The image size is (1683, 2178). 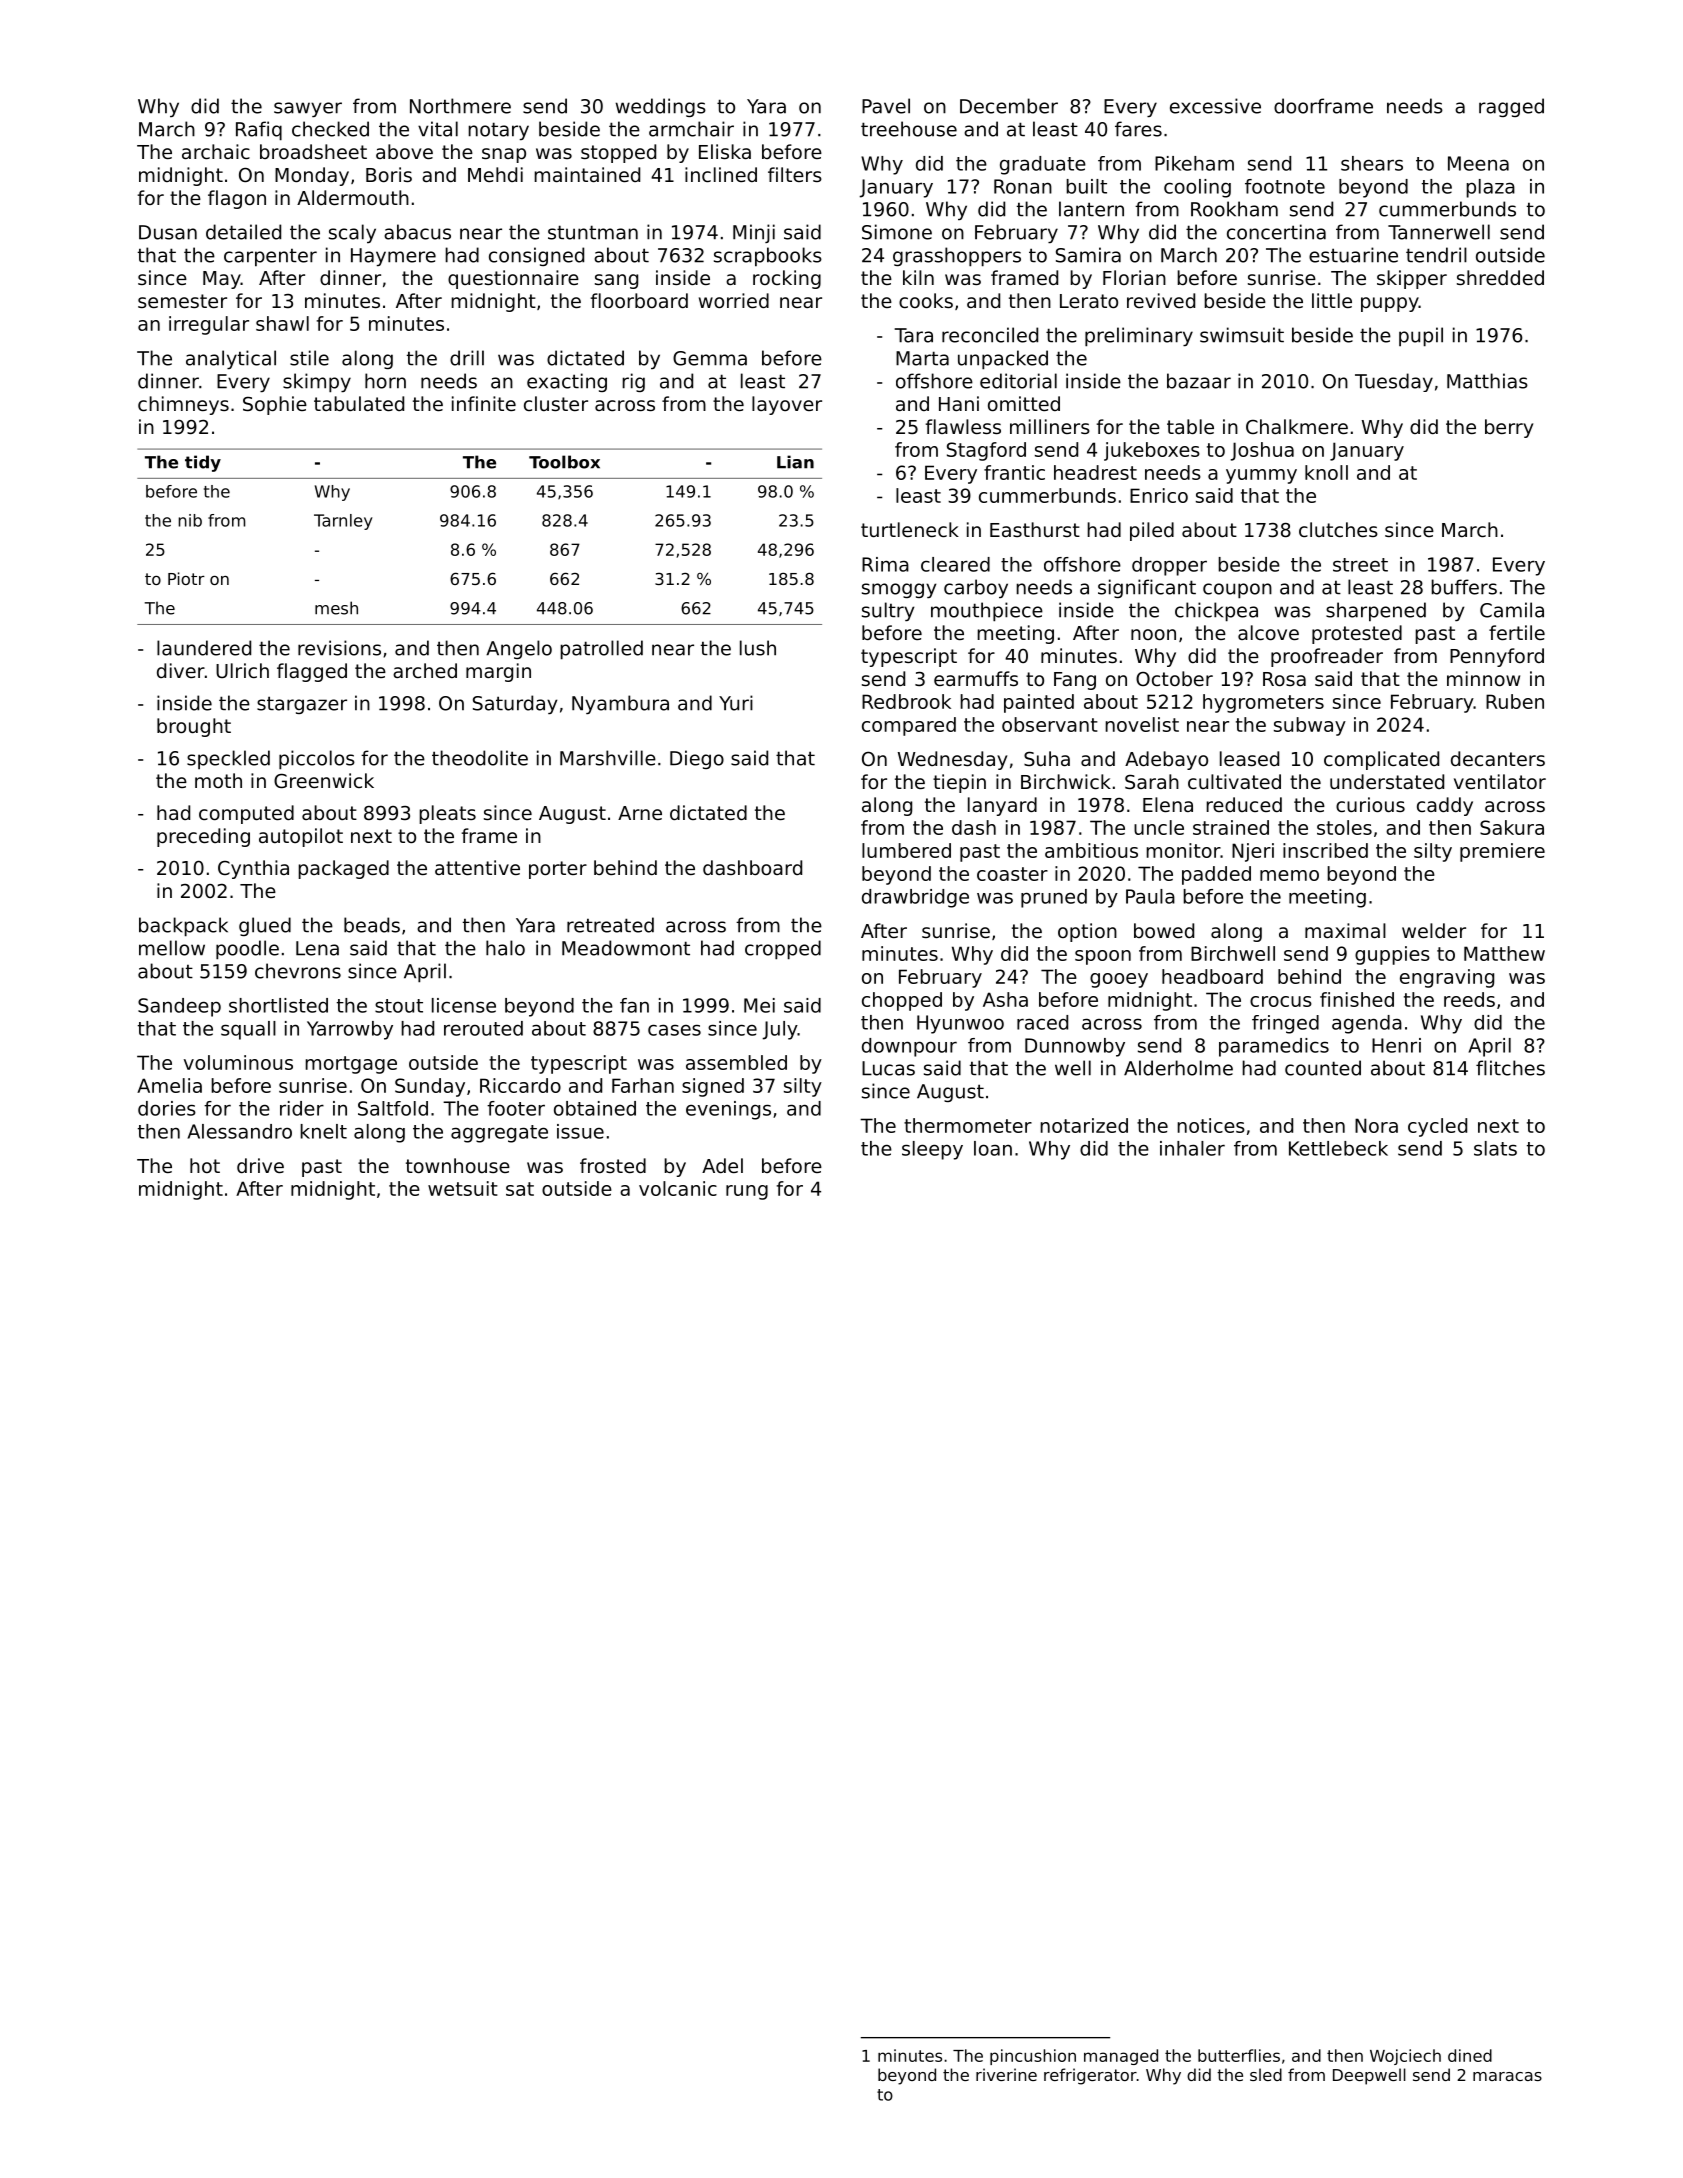 I want to click on volcanic, so click(x=678, y=1188).
